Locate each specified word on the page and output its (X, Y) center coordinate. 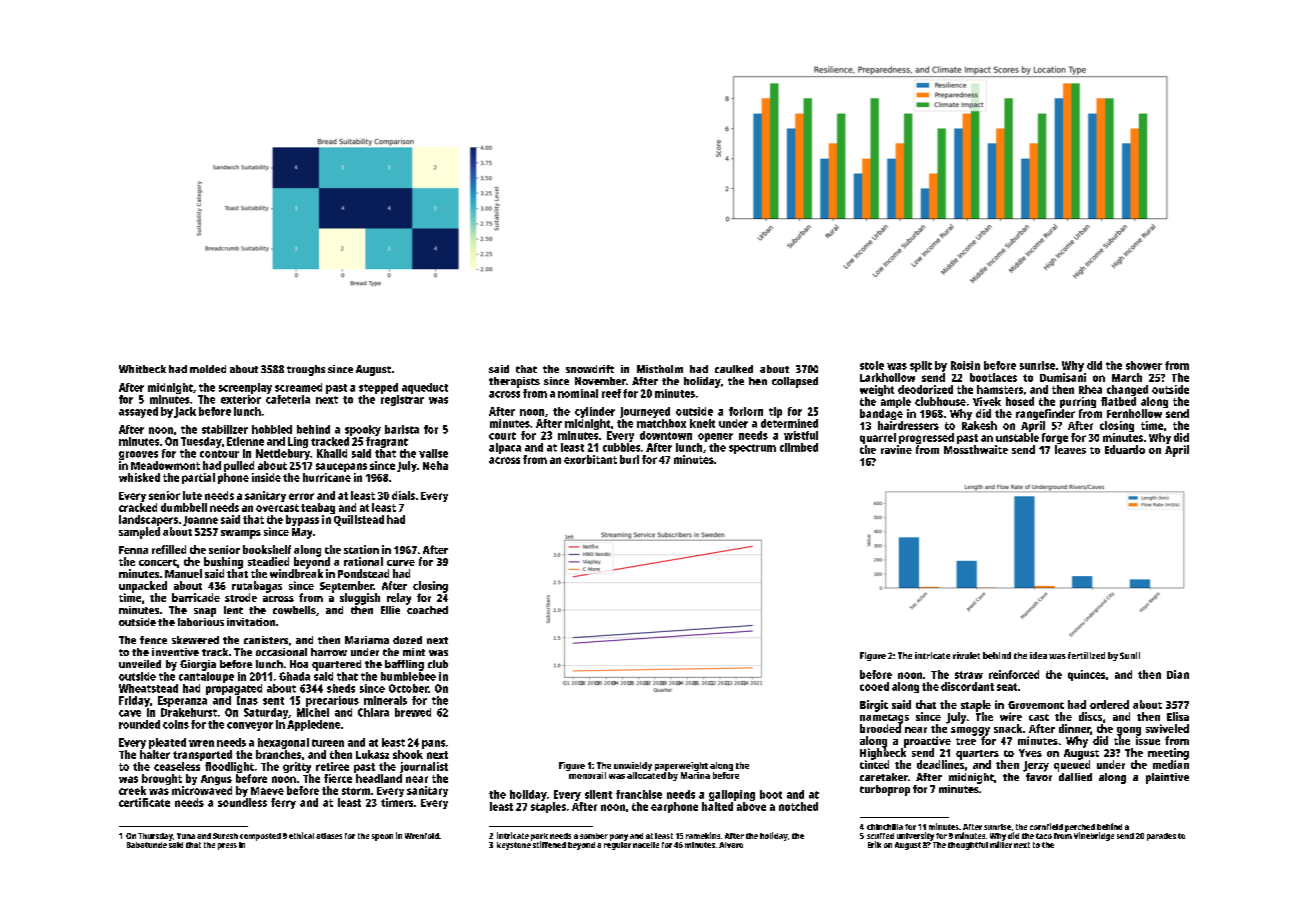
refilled (169, 549)
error (301, 496)
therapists (514, 382)
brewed (413, 712)
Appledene (313, 725)
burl (629, 459)
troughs (306, 370)
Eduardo (1125, 449)
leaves (1070, 449)
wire (1011, 716)
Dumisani (1063, 377)
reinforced (1014, 674)
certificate (144, 802)
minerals (385, 700)
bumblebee (408, 676)
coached (427, 610)
